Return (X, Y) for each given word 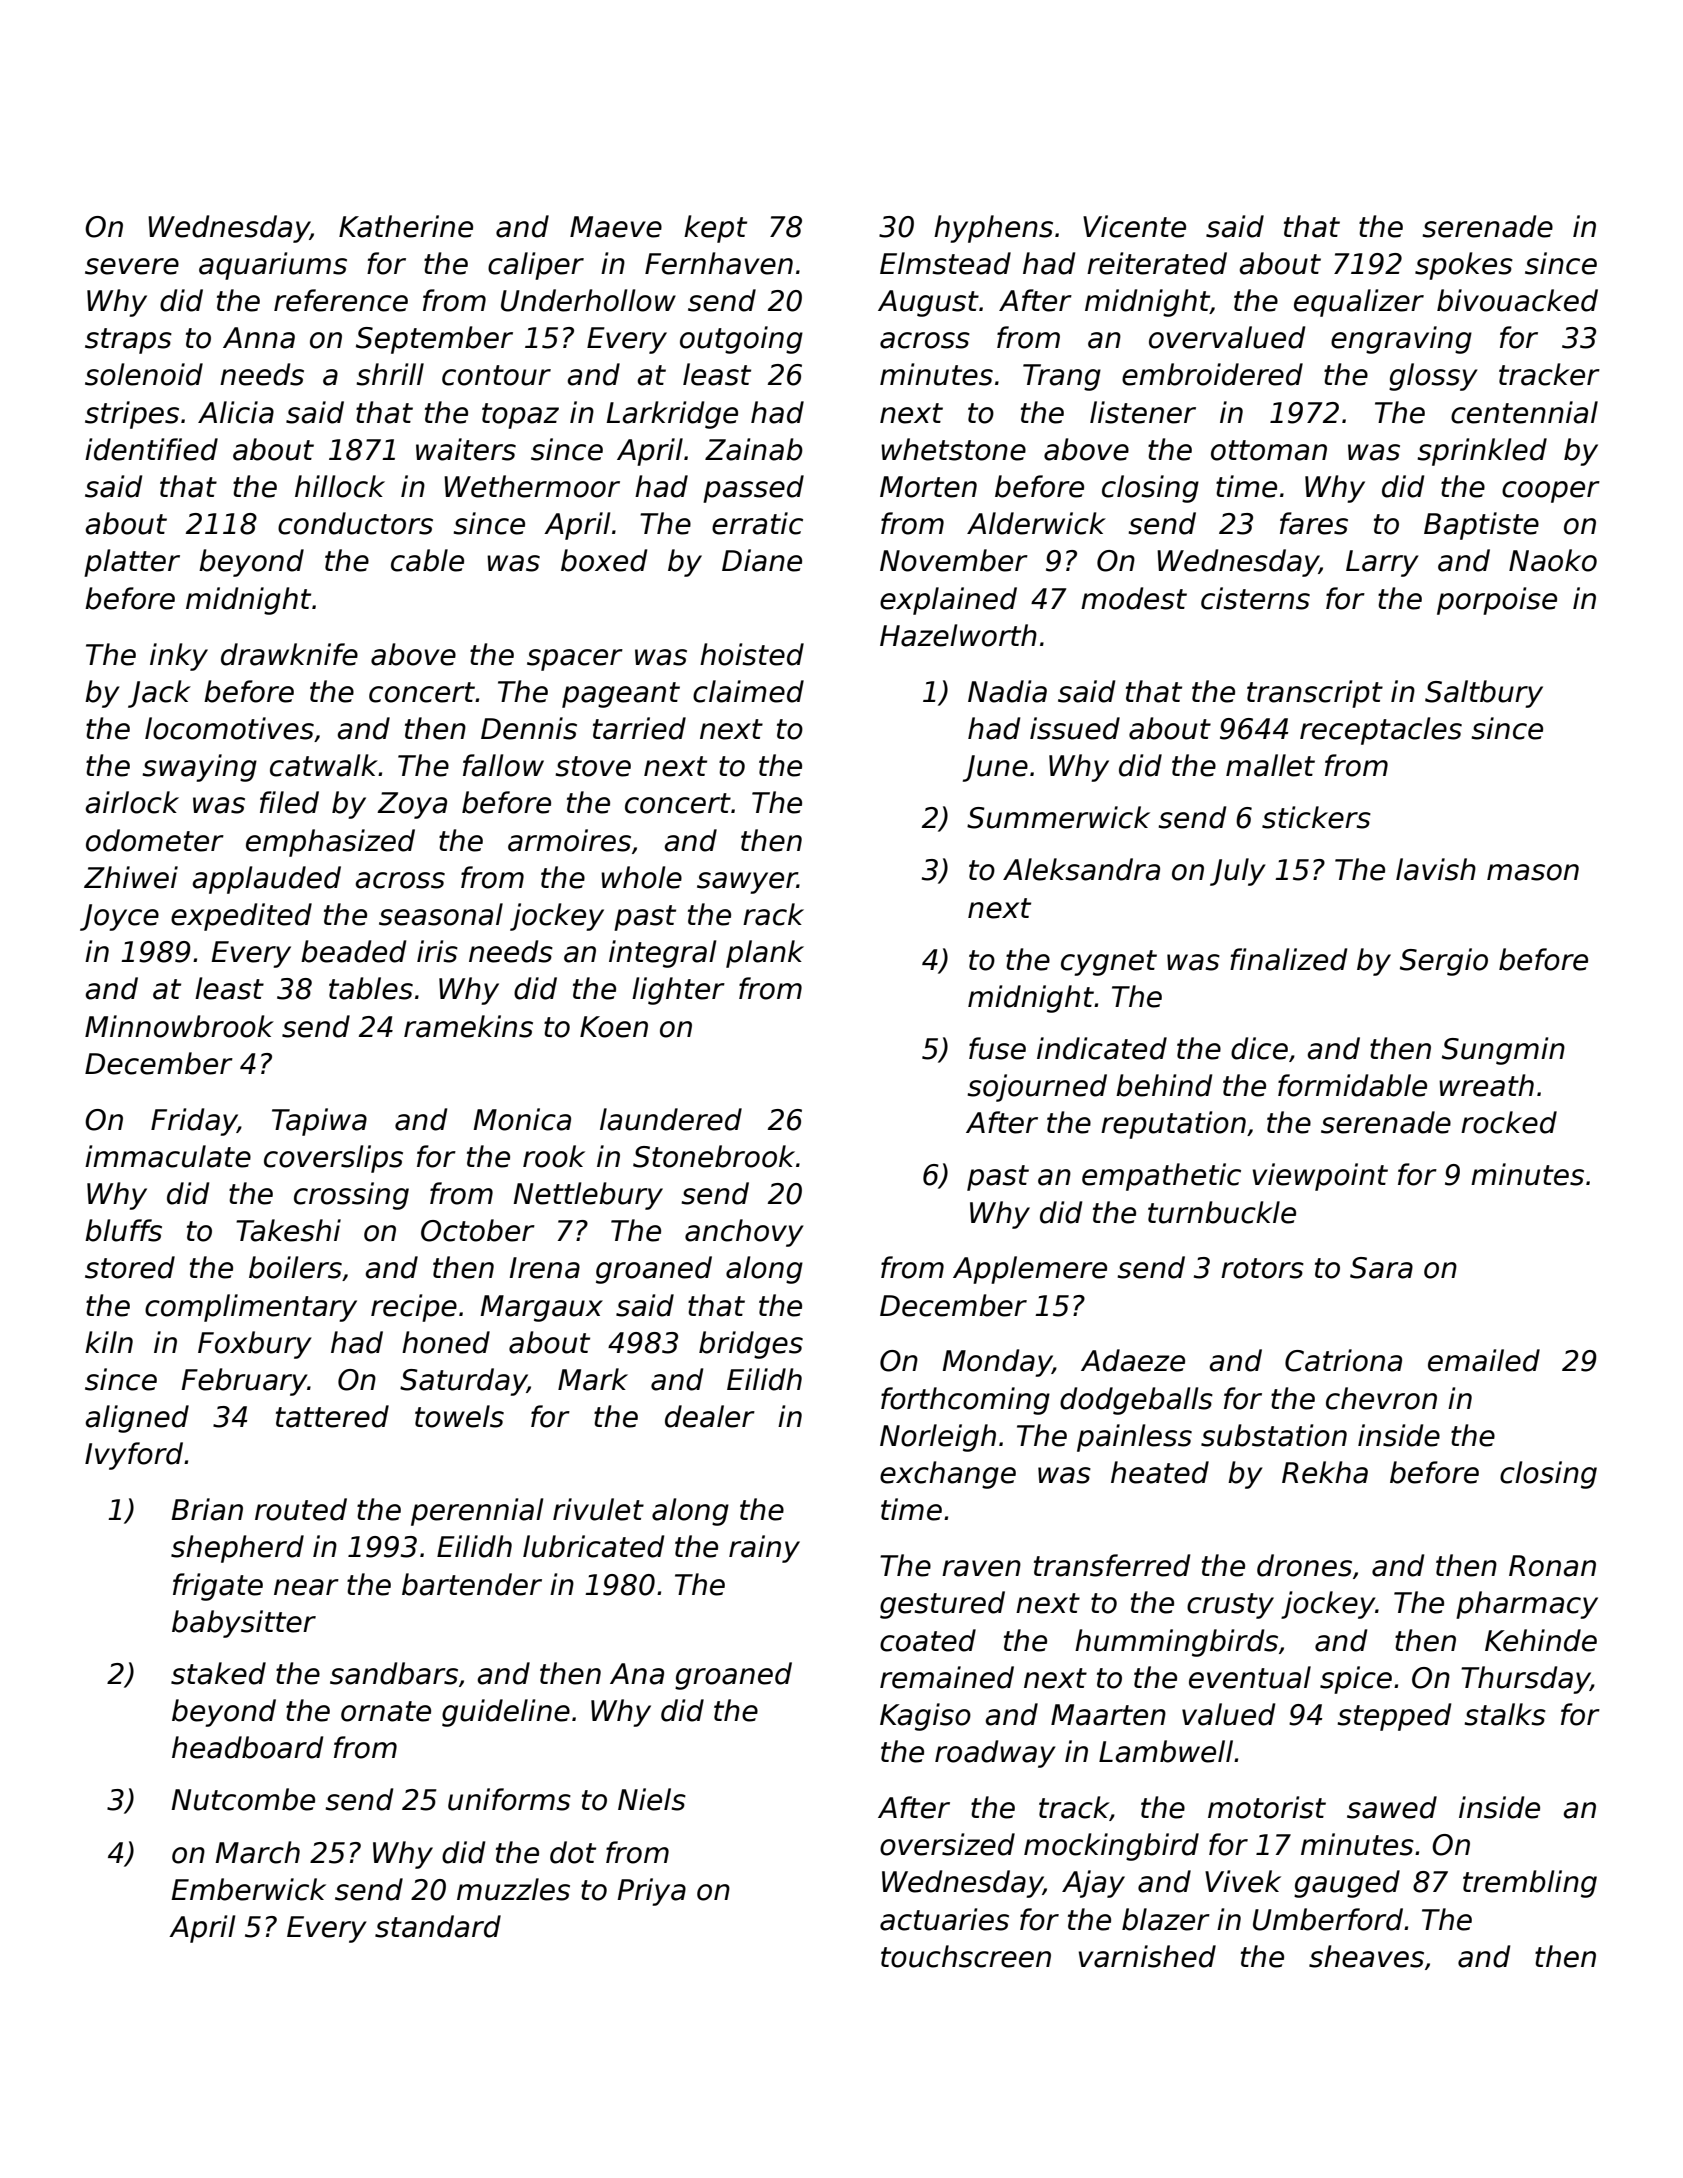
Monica (522, 1119)
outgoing (741, 340)
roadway (995, 1754)
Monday (997, 1363)
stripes (132, 415)
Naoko (1553, 560)
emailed (1484, 1360)
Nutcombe (243, 1799)
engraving (1401, 340)
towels (459, 1416)
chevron (1381, 1398)
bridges (751, 1345)
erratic (757, 523)
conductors (355, 523)
